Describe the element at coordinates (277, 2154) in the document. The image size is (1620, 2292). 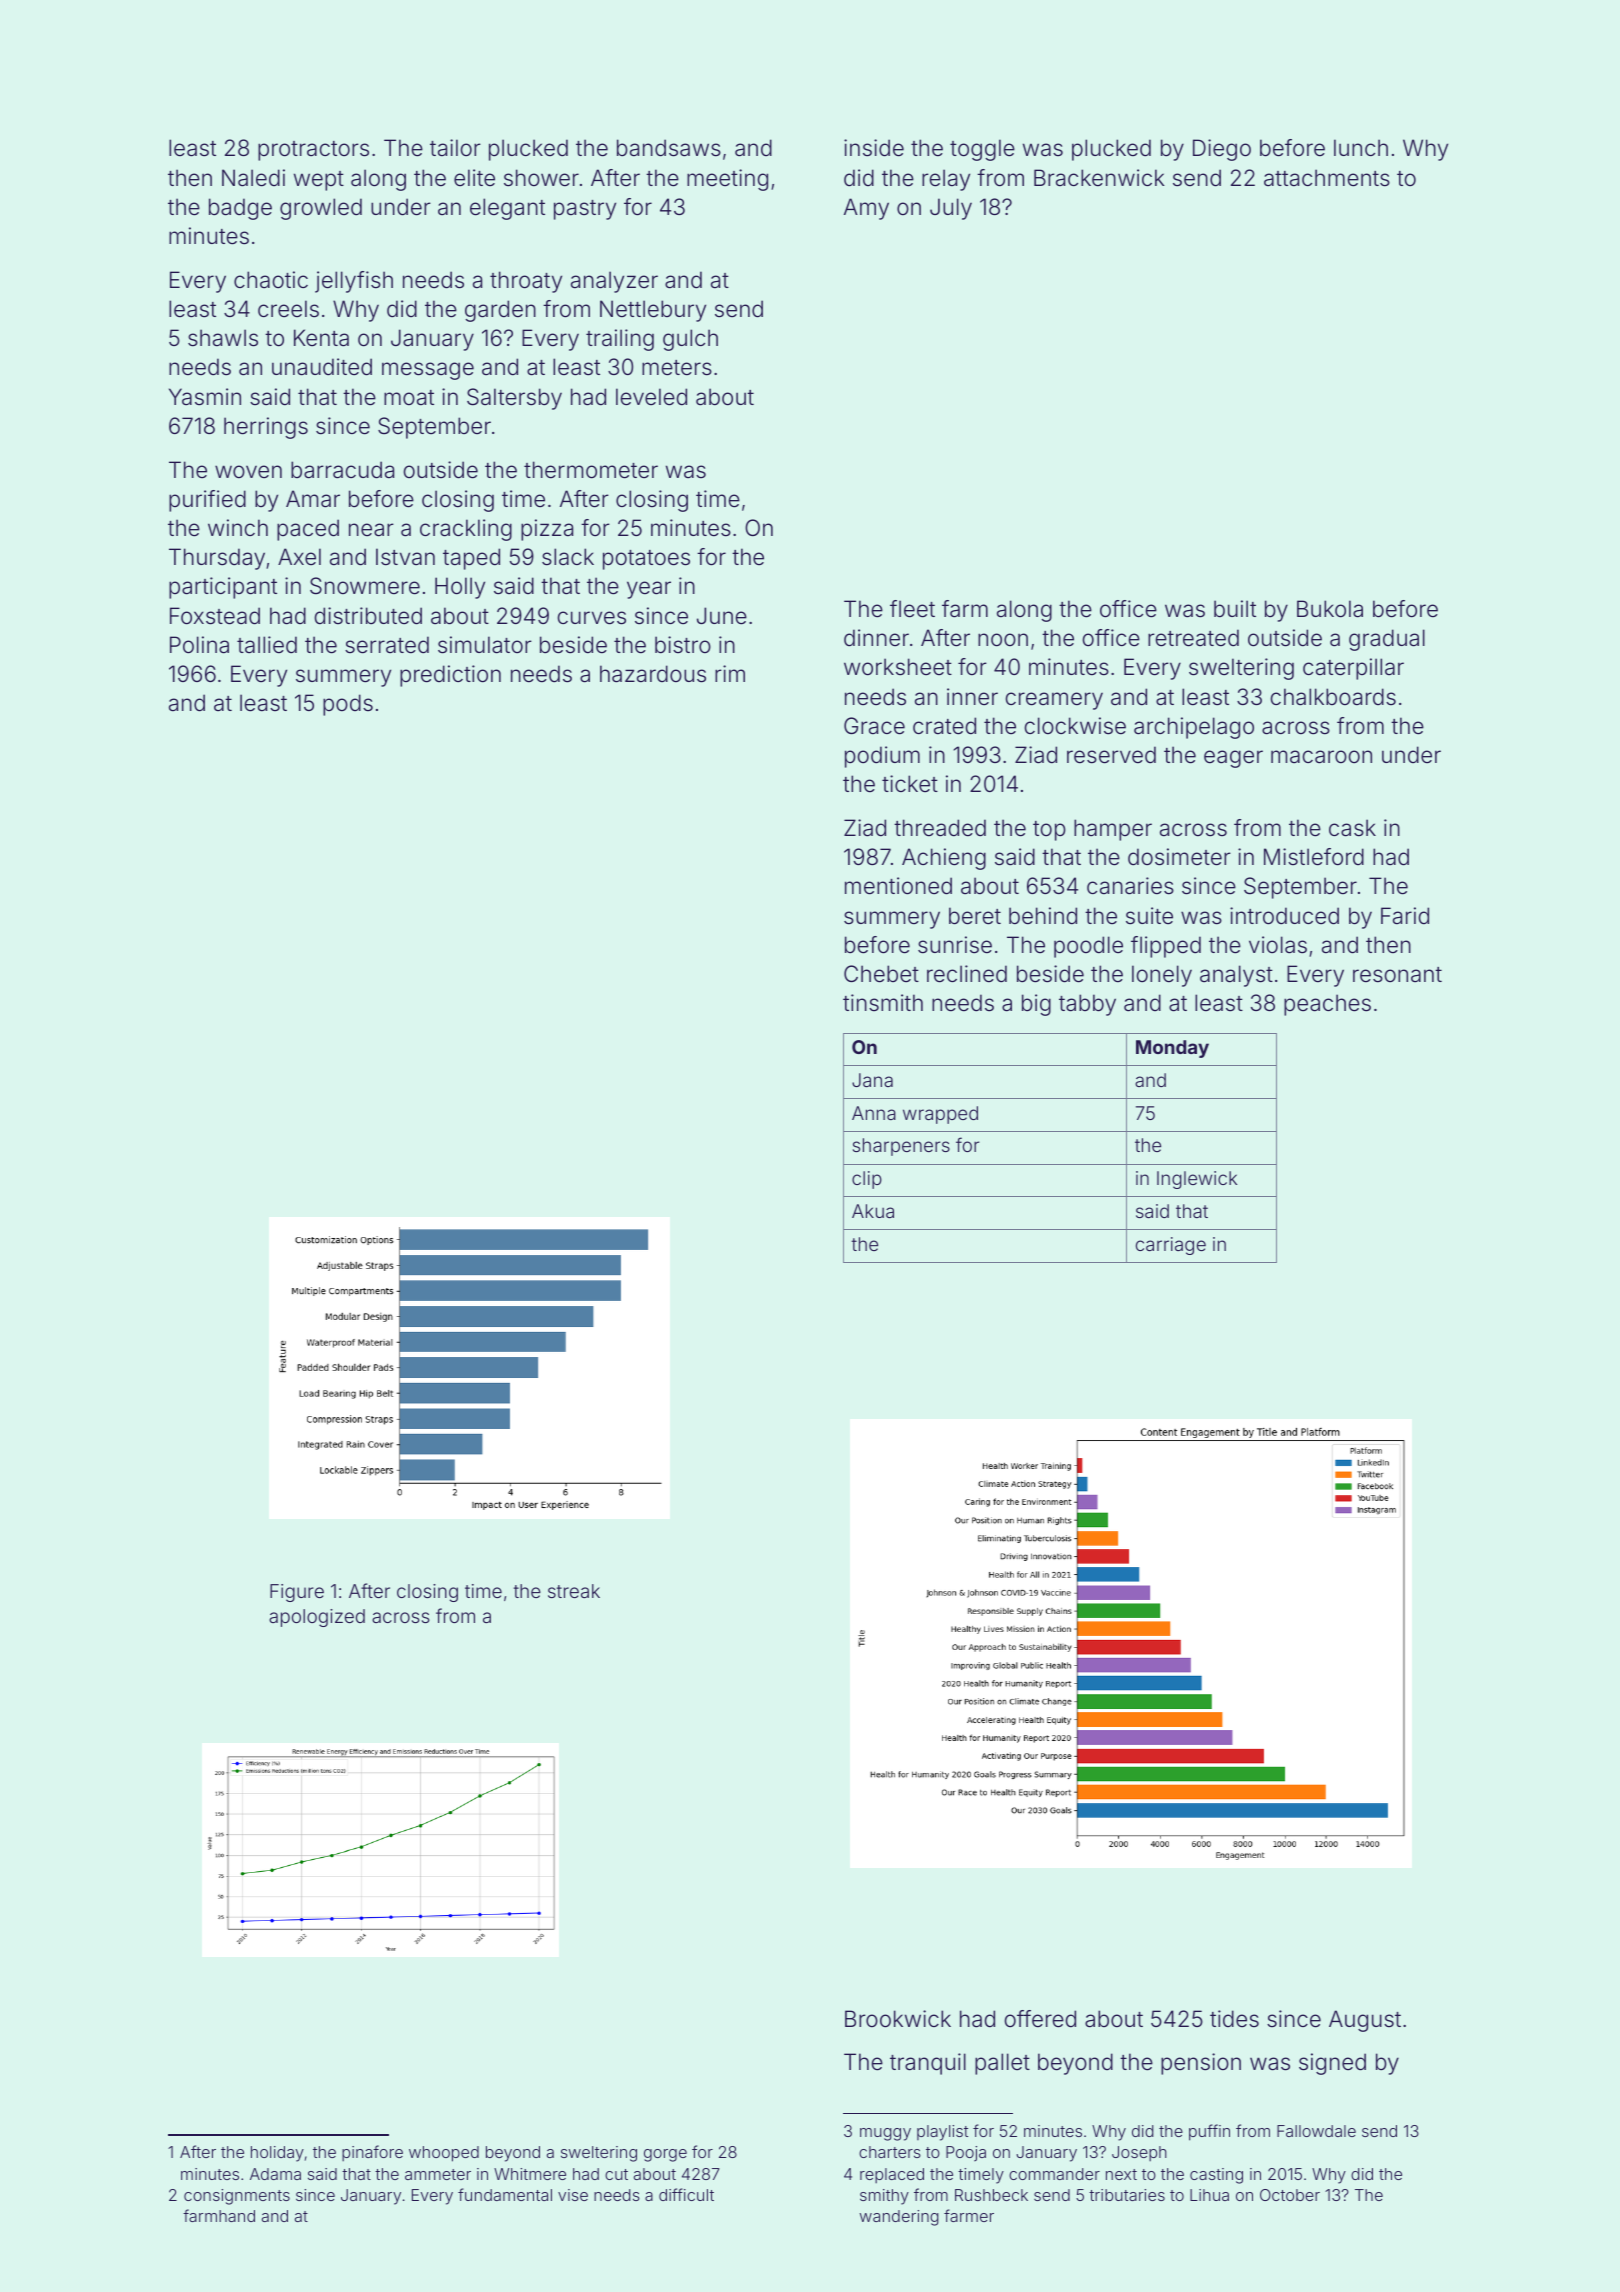
I see `holiday` at that location.
